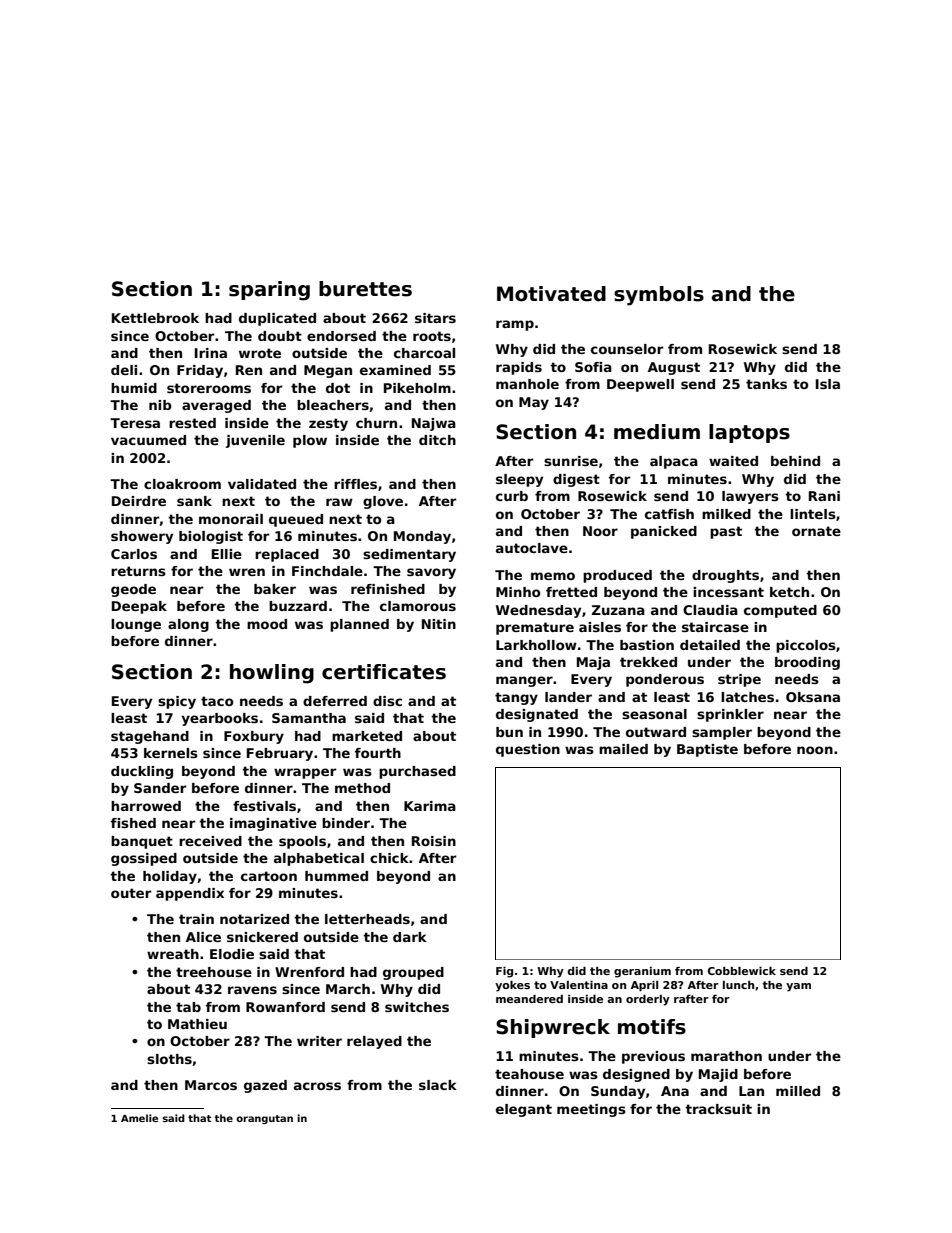  What do you see at coordinates (418, 606) in the screenshot?
I see `clamorous` at bounding box center [418, 606].
